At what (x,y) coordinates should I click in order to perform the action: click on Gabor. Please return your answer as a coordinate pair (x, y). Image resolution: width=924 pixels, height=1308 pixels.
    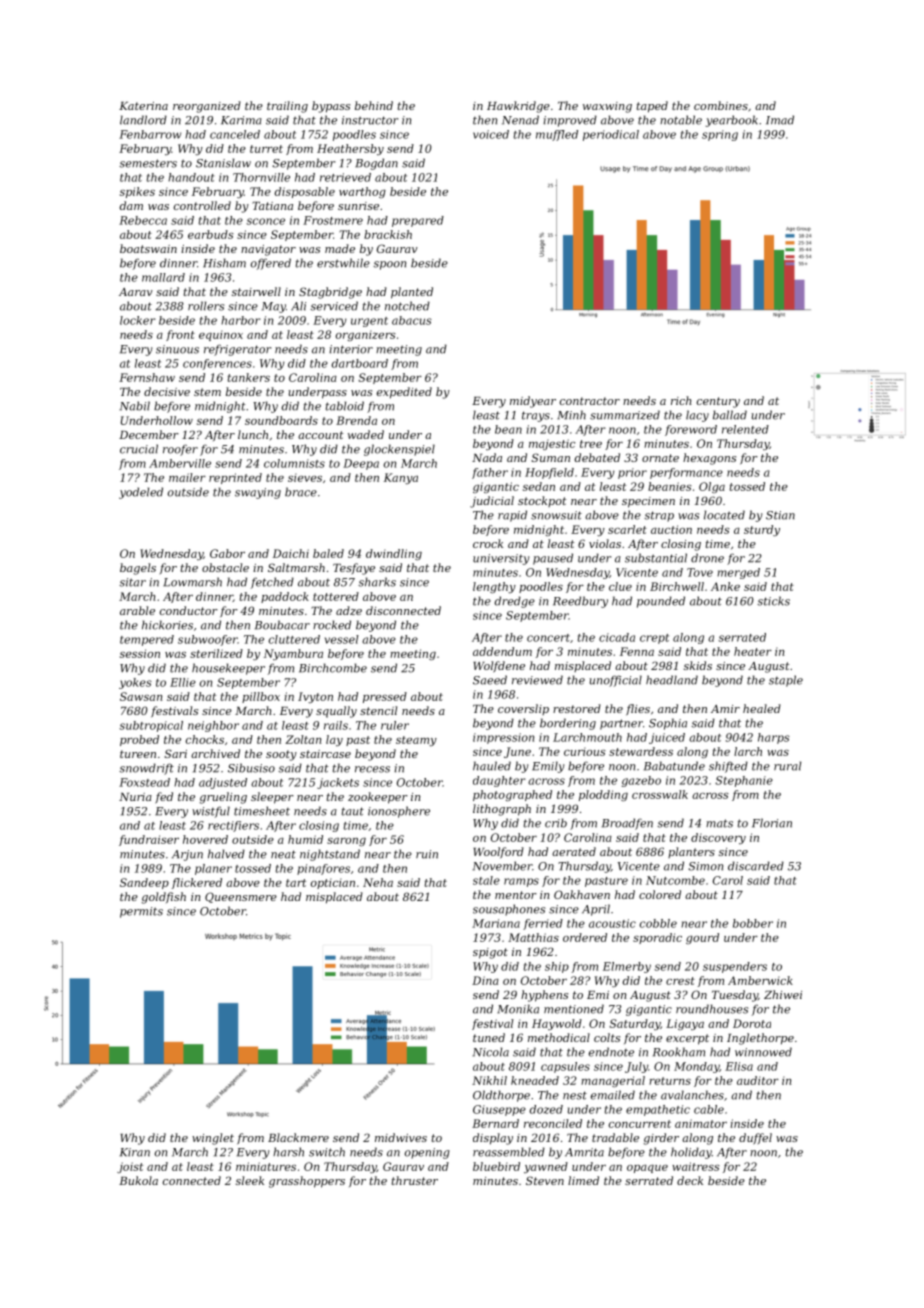
    Looking at the image, I should click on (227, 553).
